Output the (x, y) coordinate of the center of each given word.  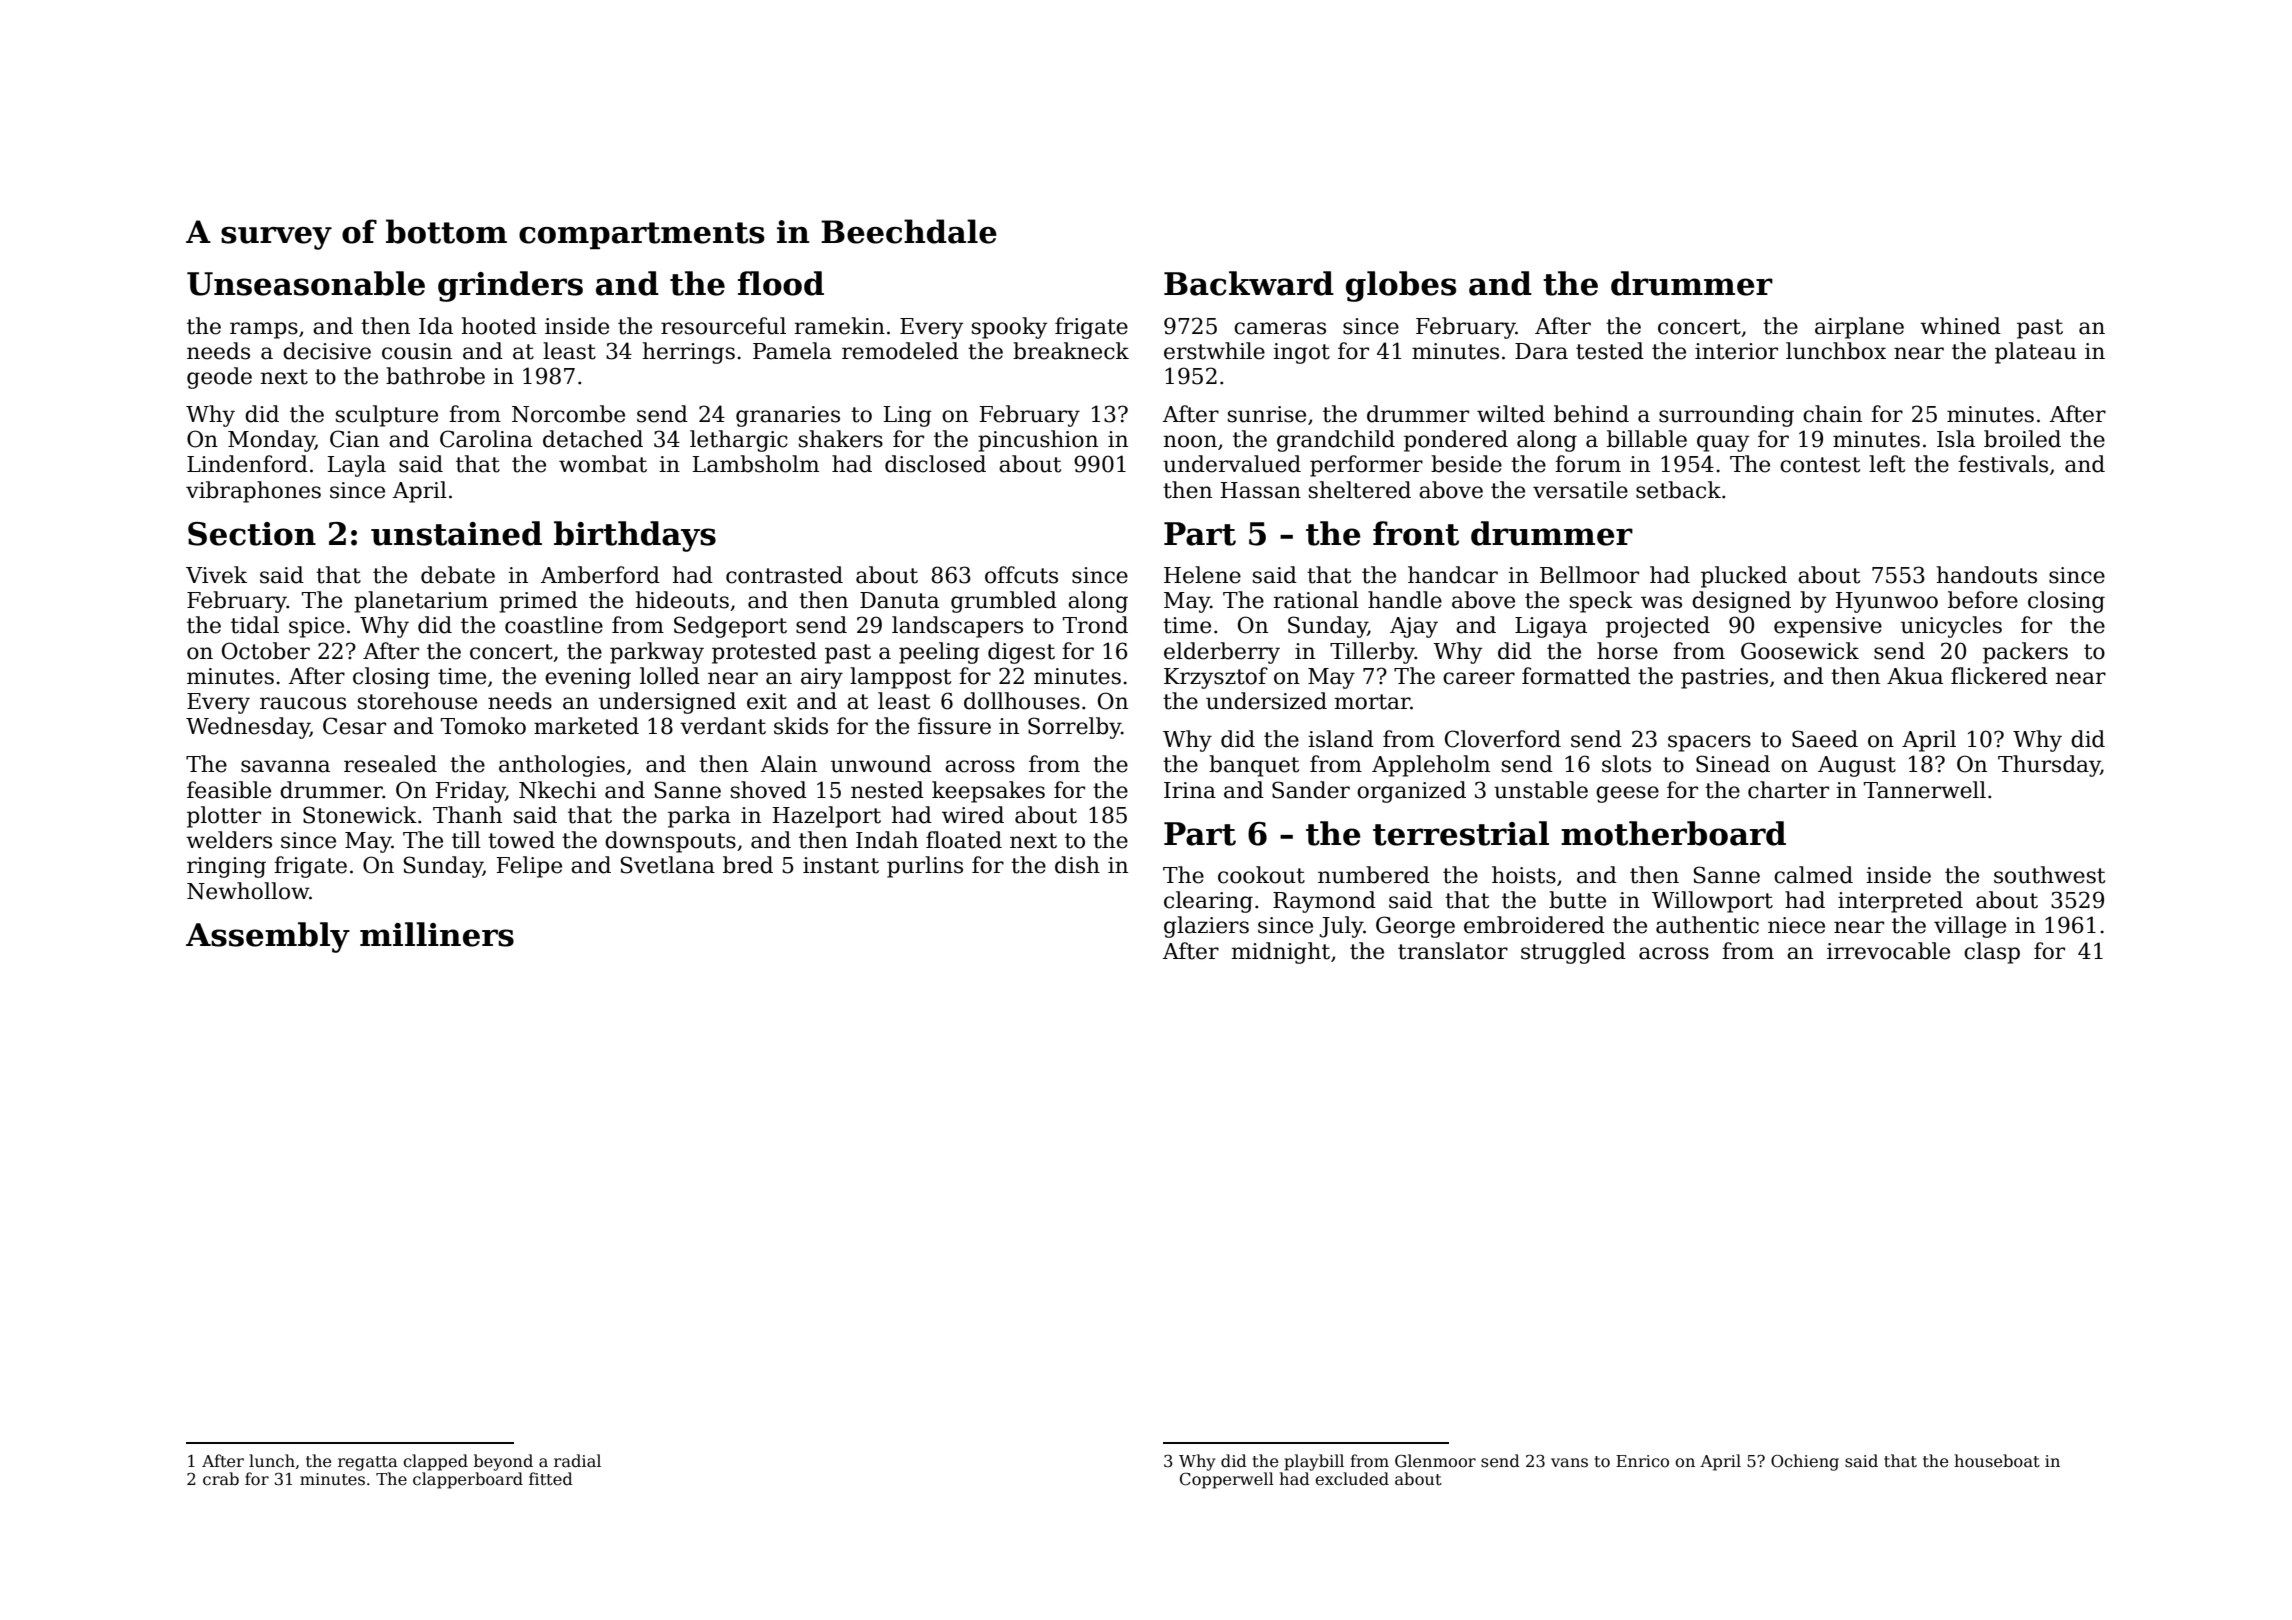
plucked (1744, 577)
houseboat (1997, 1461)
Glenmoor (1435, 1461)
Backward (1249, 283)
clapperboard (468, 1480)
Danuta (899, 600)
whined (1960, 326)
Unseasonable (306, 283)
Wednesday (248, 728)
